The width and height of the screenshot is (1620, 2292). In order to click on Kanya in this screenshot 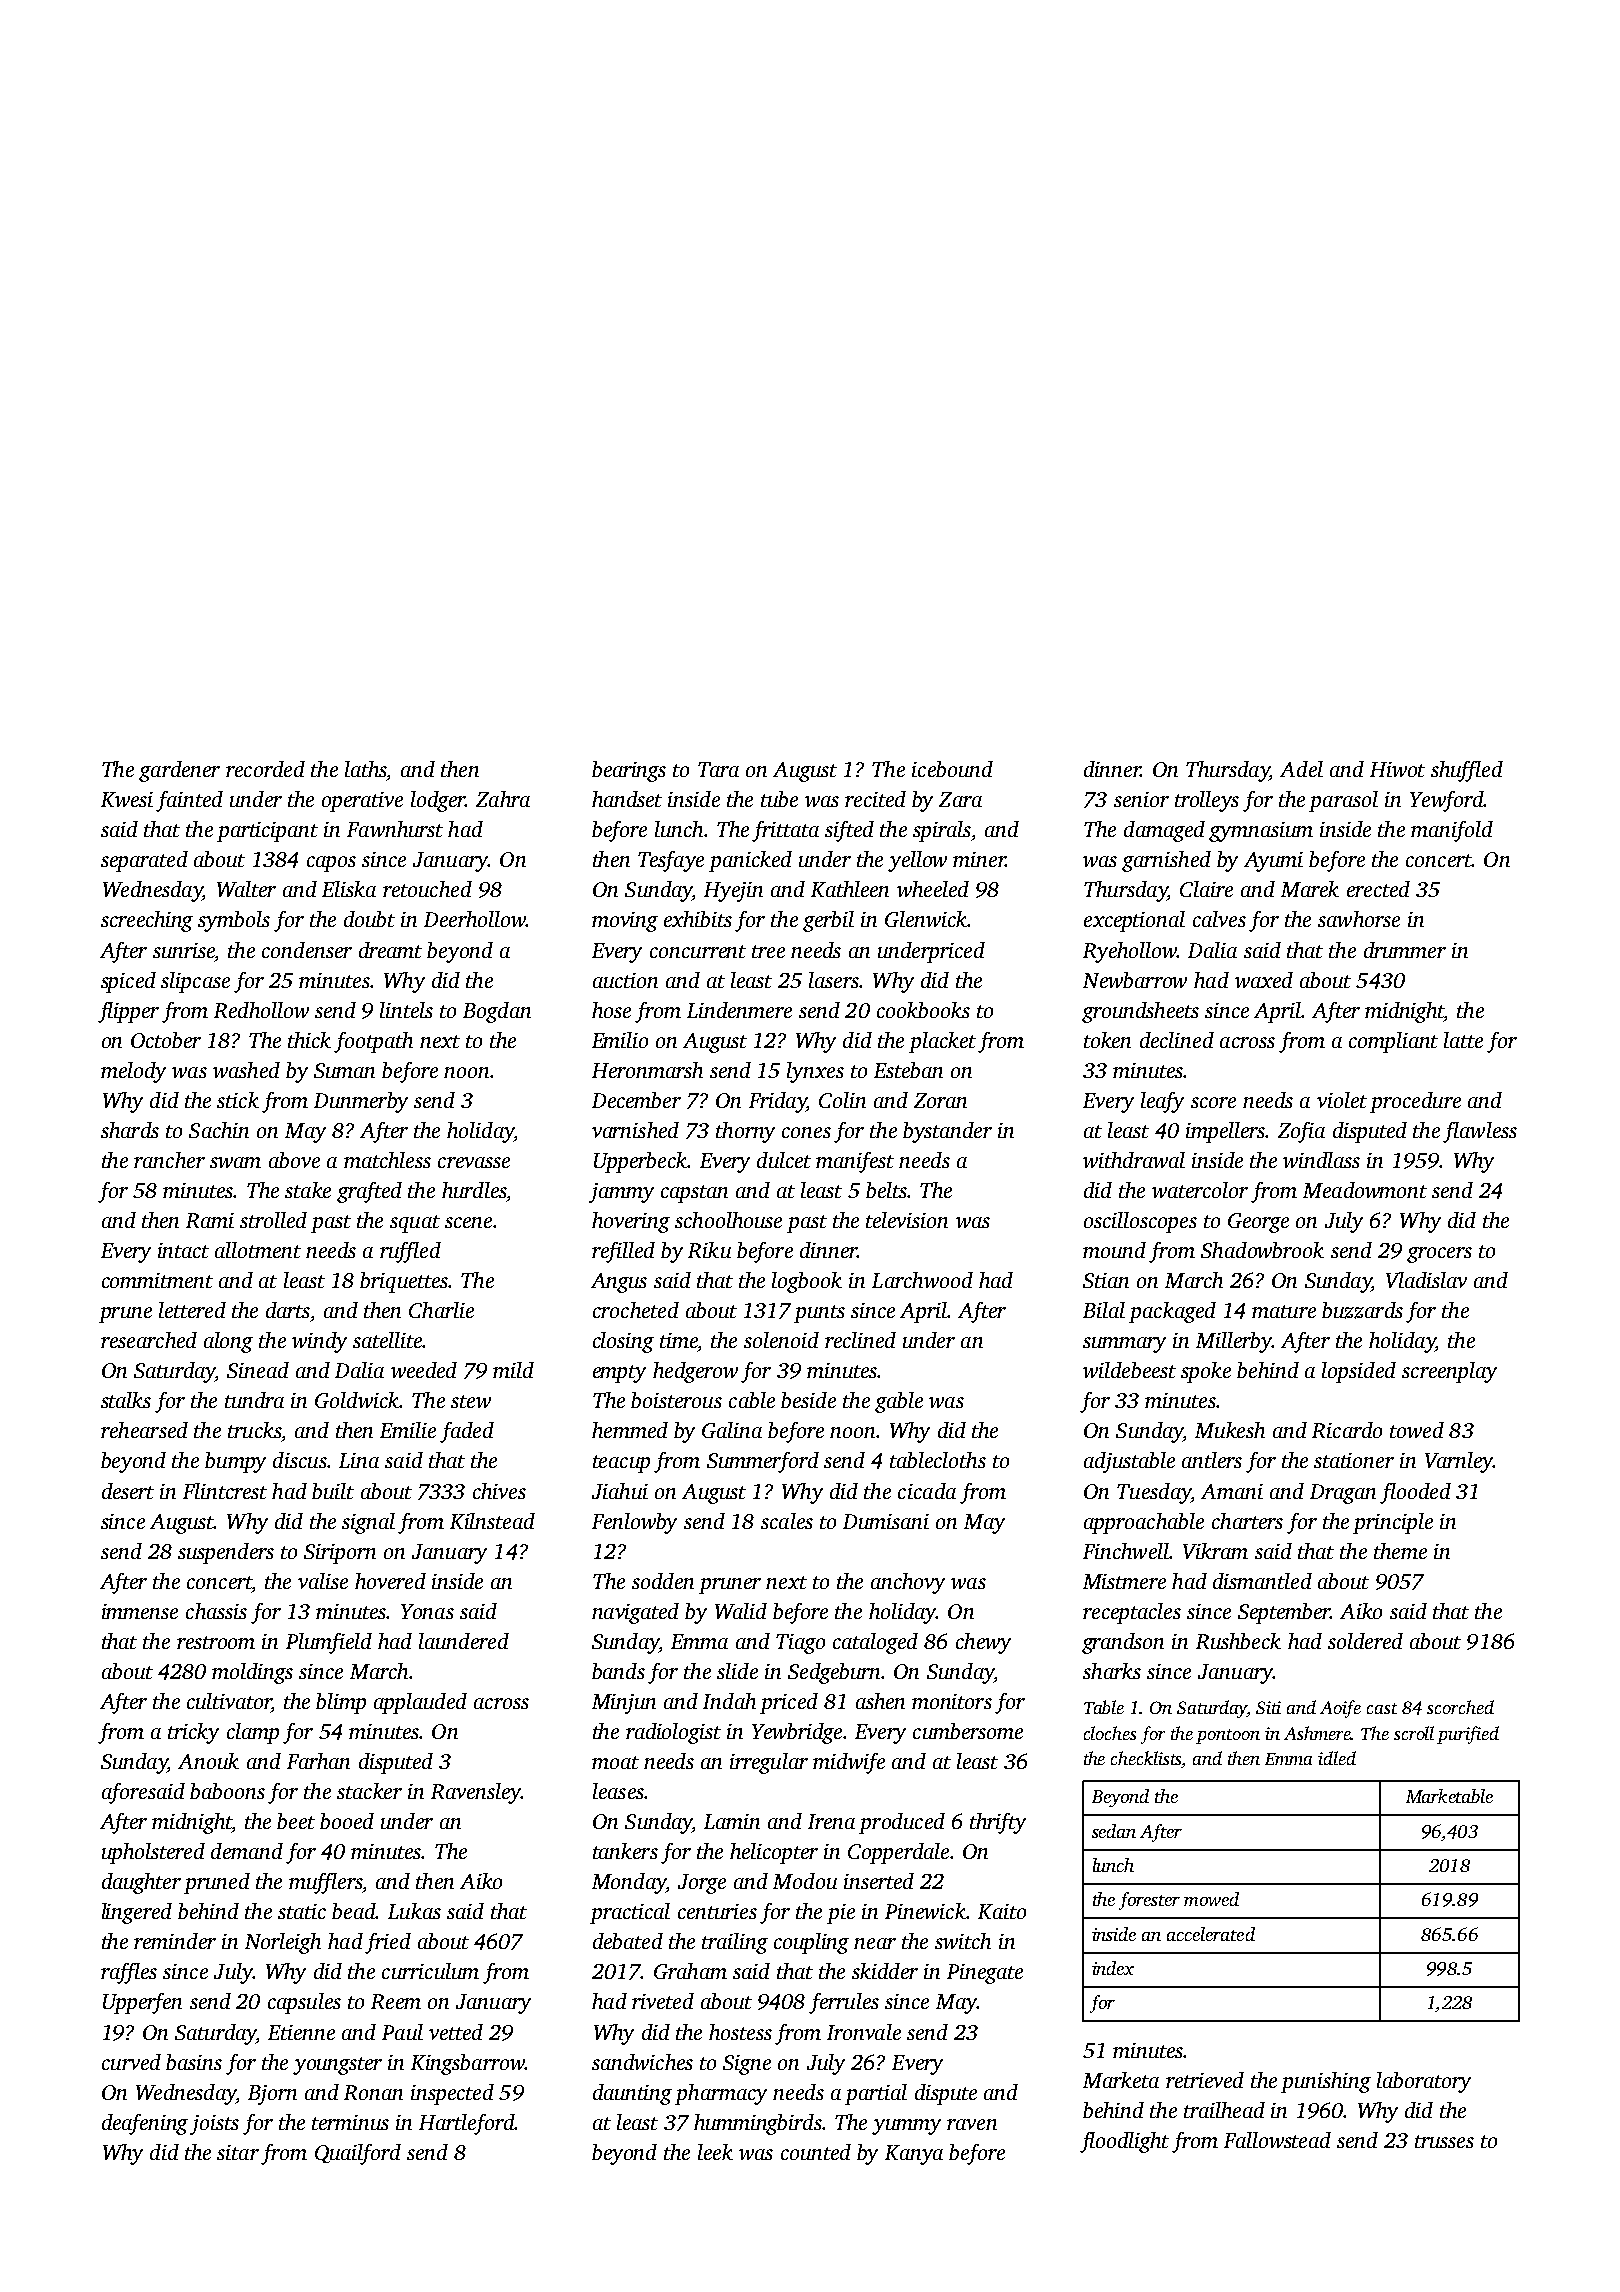, I will do `click(914, 2155)`.
